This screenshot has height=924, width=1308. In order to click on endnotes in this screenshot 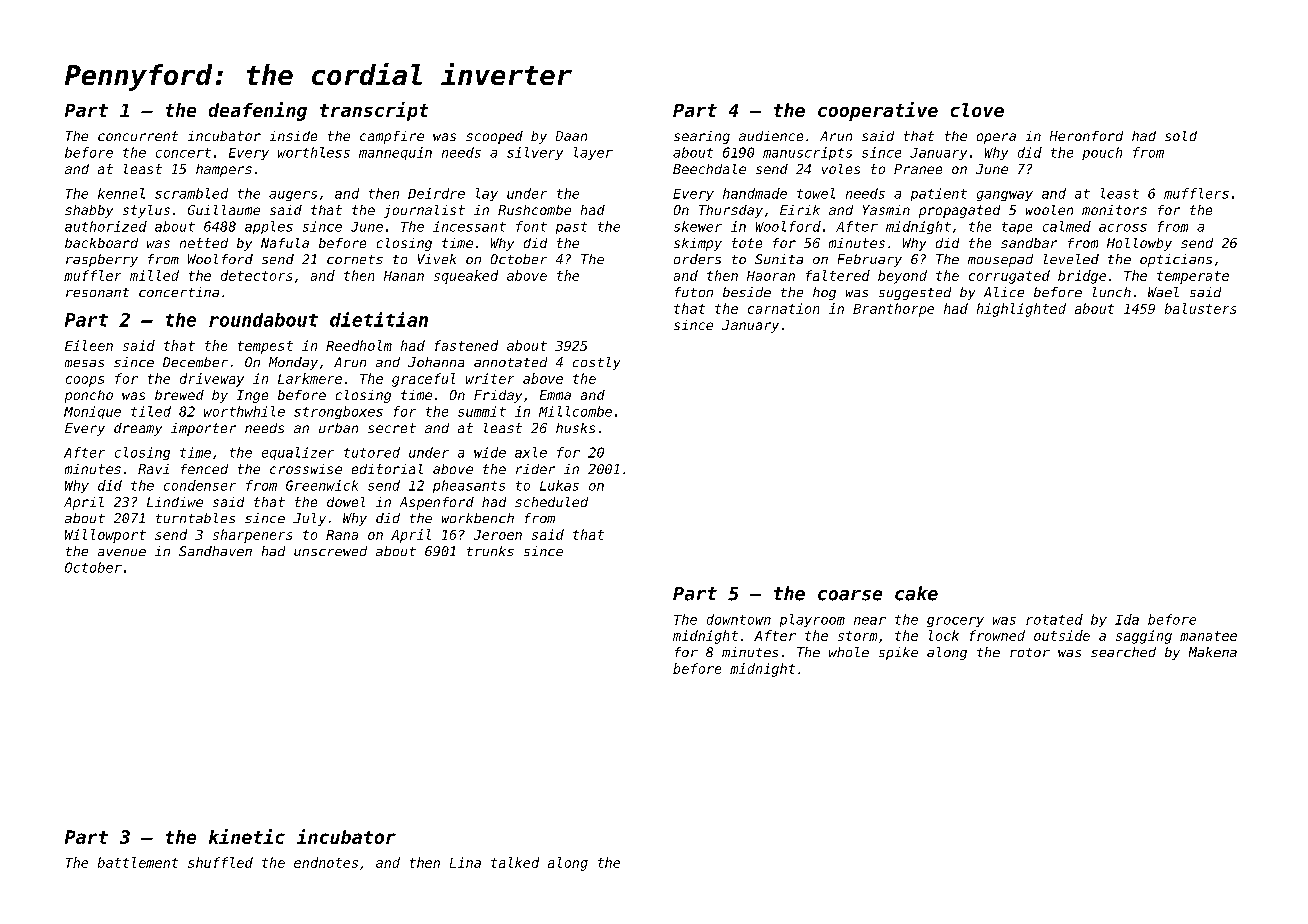, I will do `click(326, 862)`.
